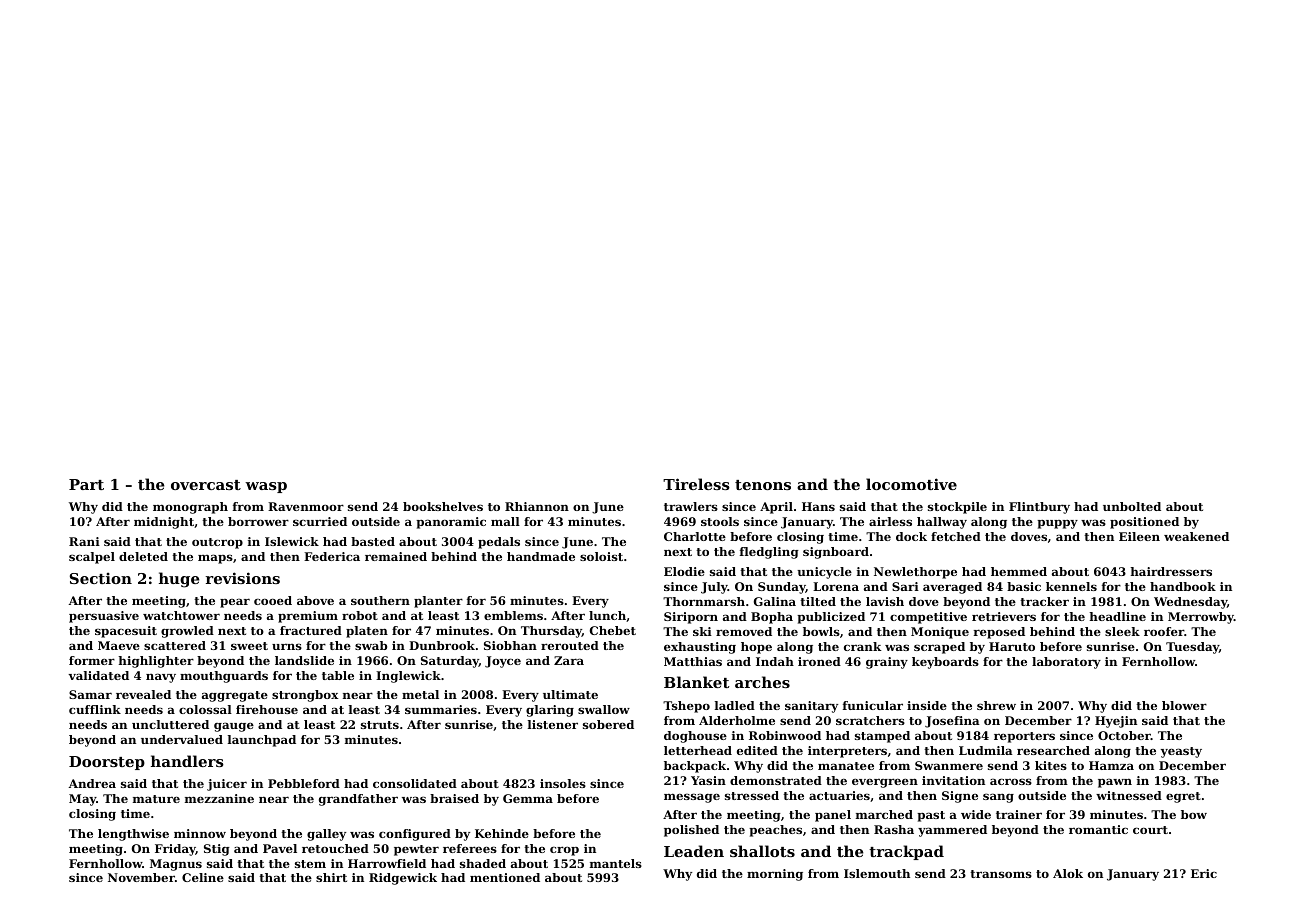 This image has width=1308, height=924. What do you see at coordinates (133, 835) in the image?
I see `lengthwise` at bounding box center [133, 835].
